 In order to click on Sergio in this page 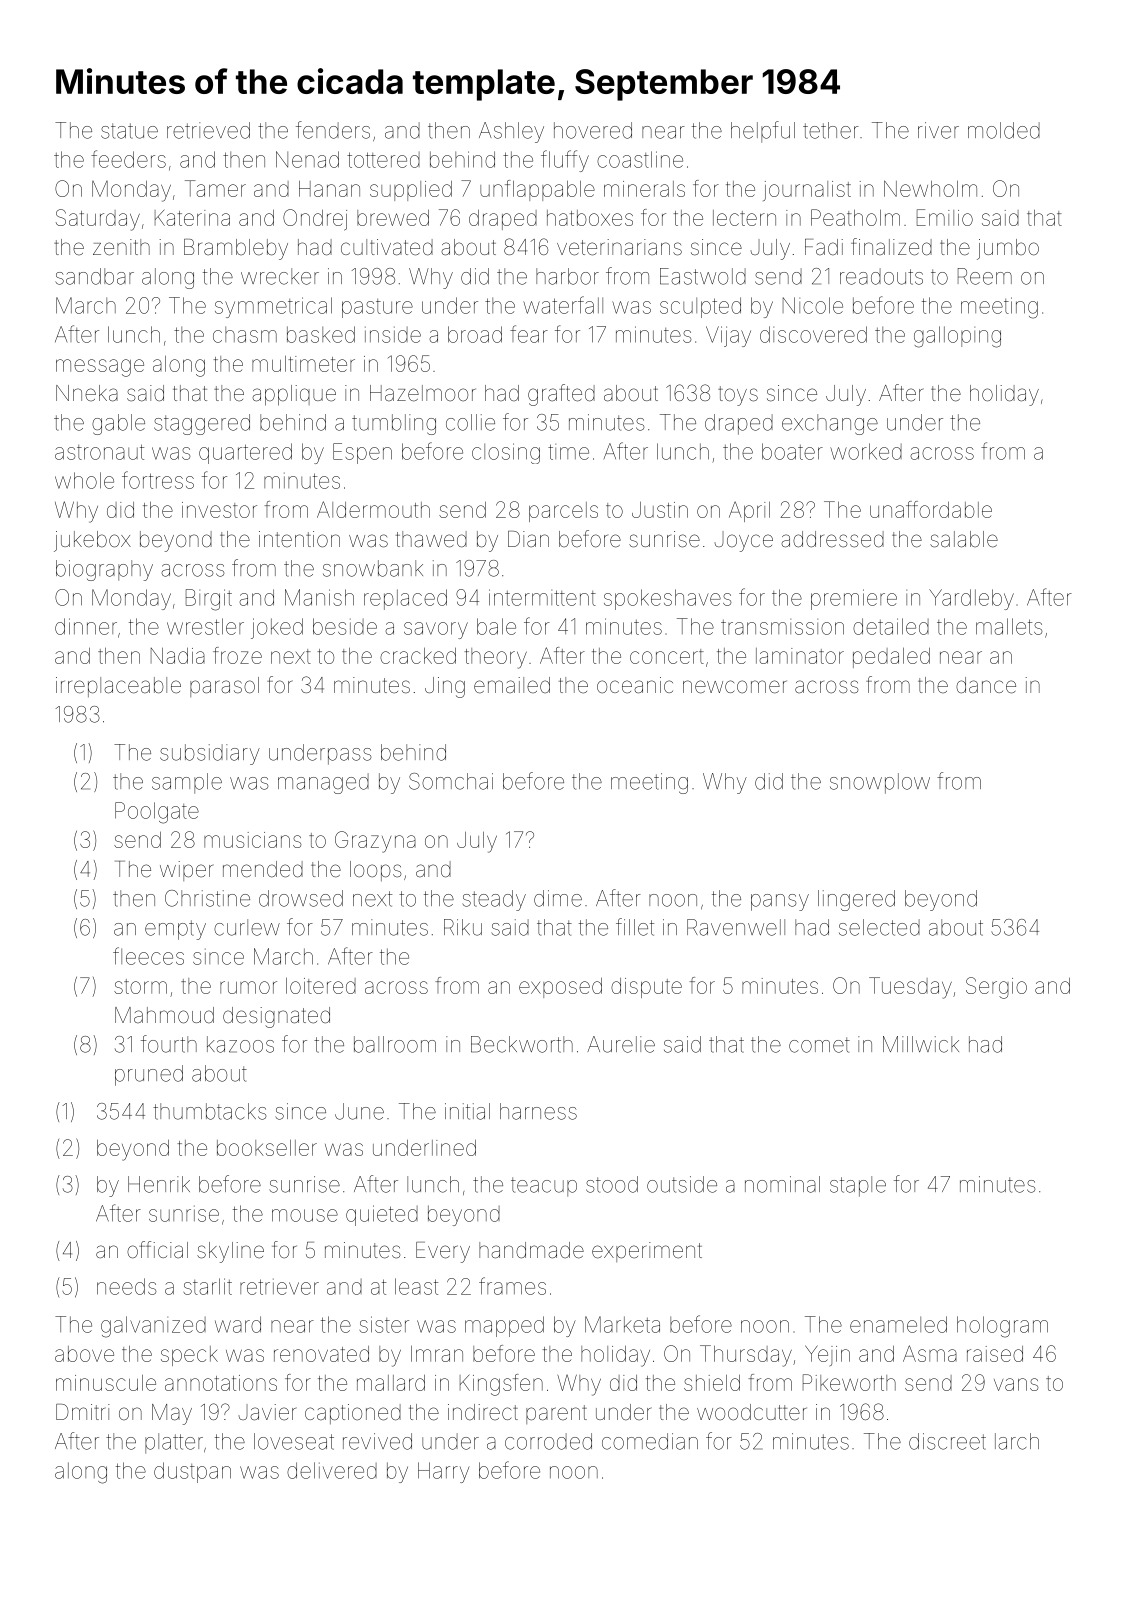, I will do `click(996, 988)`.
